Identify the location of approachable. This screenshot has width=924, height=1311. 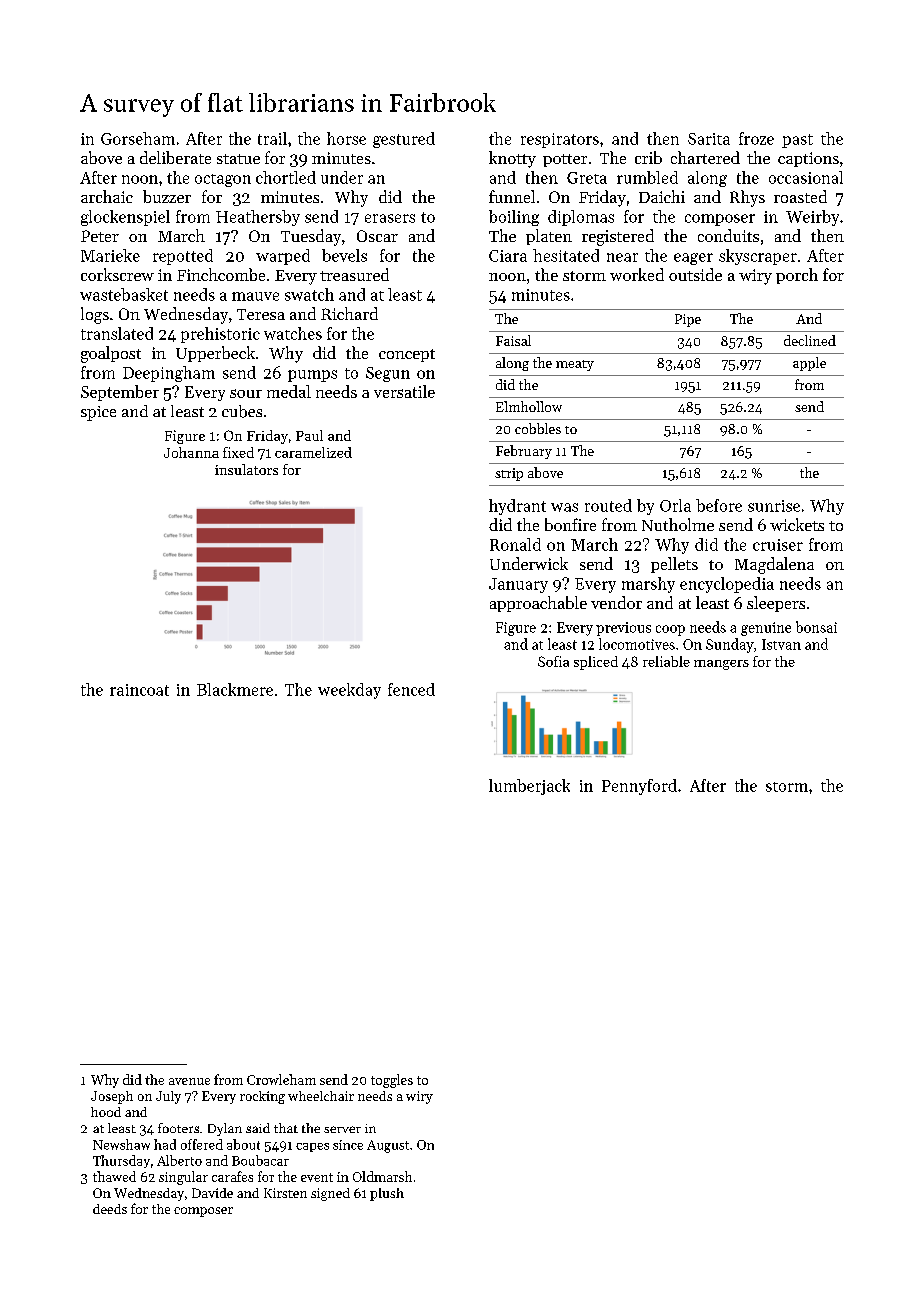
(538, 604).
